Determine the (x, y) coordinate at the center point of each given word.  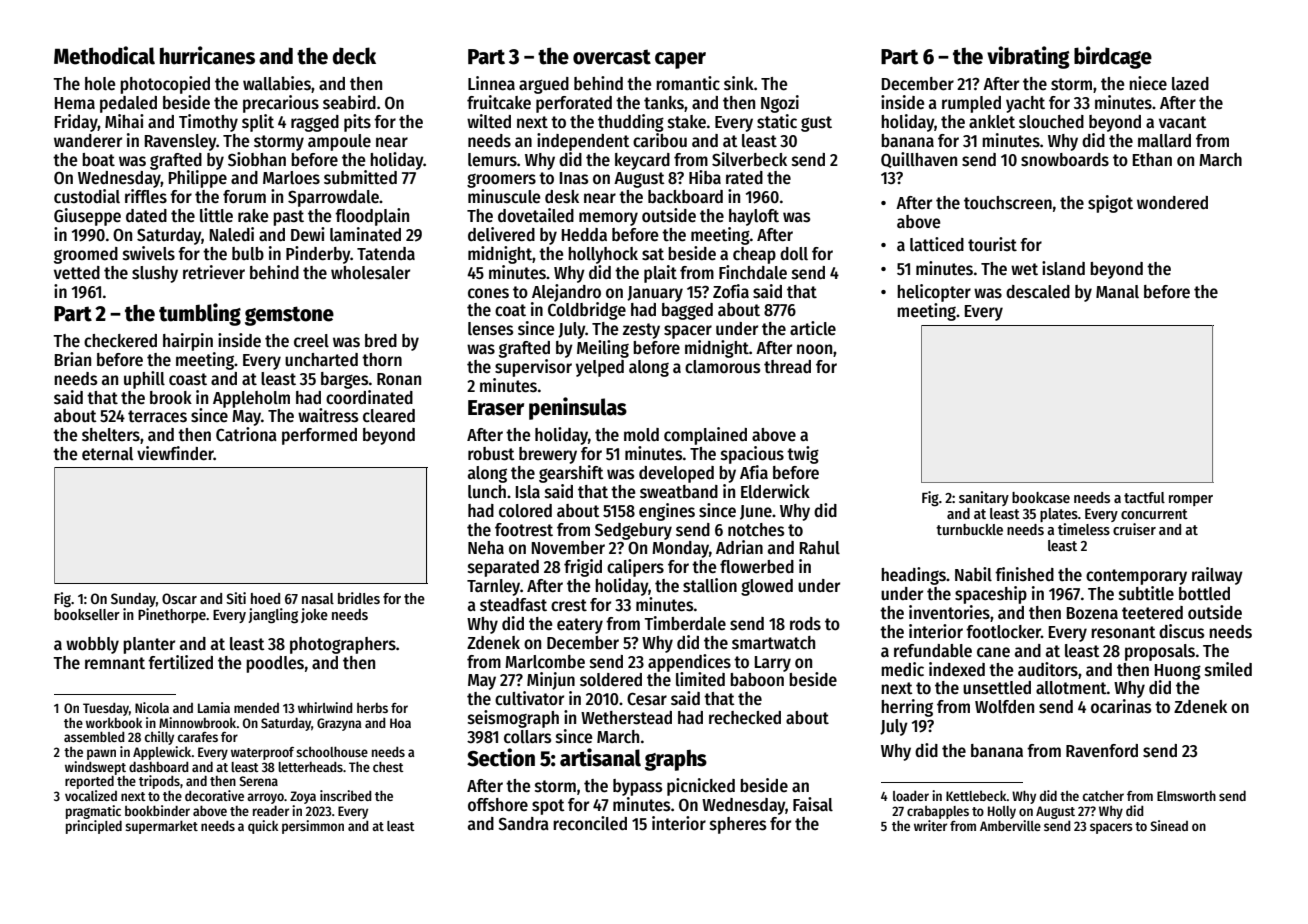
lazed (1190, 84)
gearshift (571, 474)
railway (1217, 576)
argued (544, 85)
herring (907, 708)
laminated (365, 234)
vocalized (91, 795)
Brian (73, 359)
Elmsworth (1186, 796)
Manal (1117, 292)
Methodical (104, 55)
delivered (501, 234)
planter (149, 645)
